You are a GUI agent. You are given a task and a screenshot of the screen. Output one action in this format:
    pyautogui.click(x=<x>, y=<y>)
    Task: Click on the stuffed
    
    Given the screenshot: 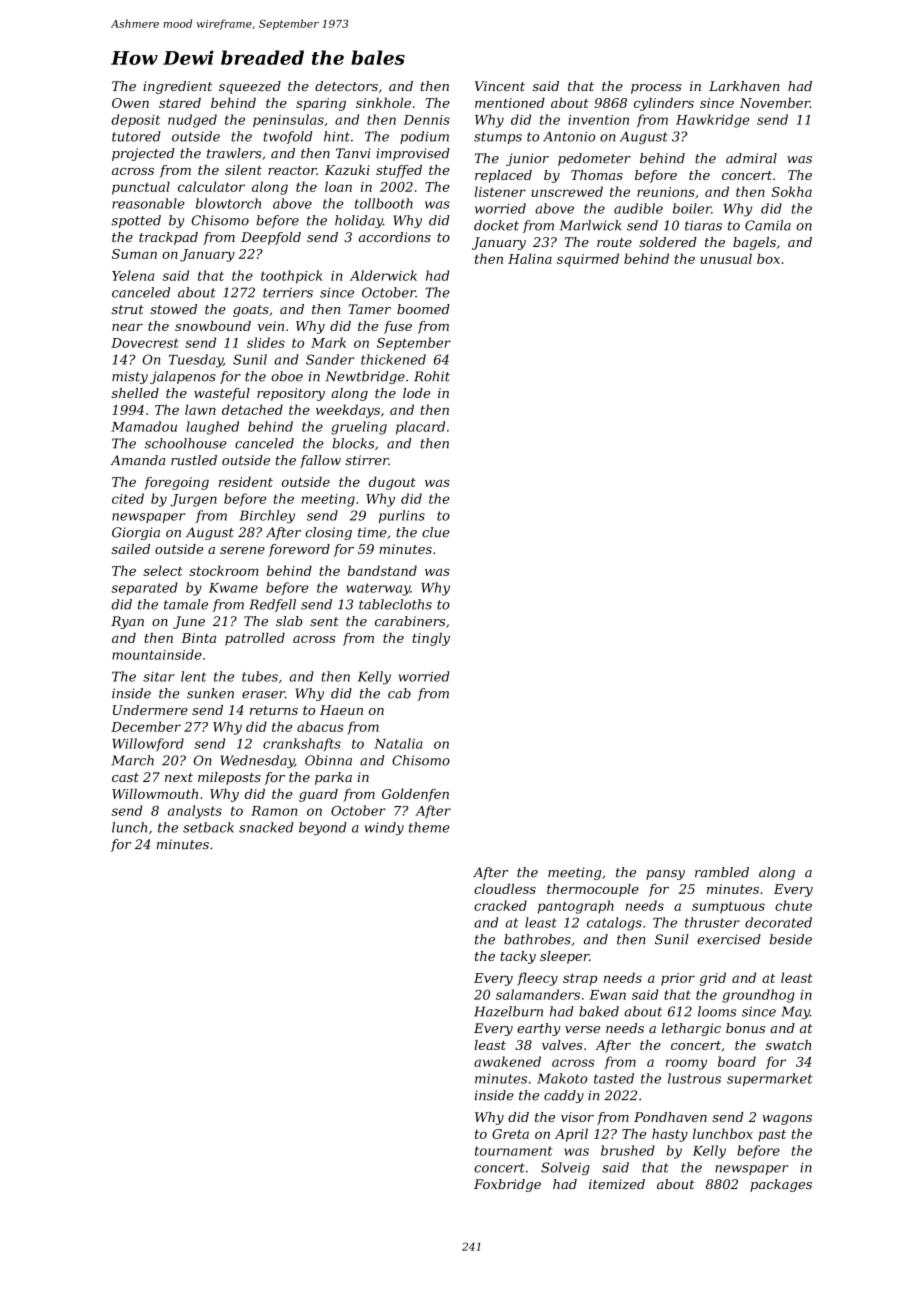 What is the action you would take?
    pyautogui.click(x=399, y=171)
